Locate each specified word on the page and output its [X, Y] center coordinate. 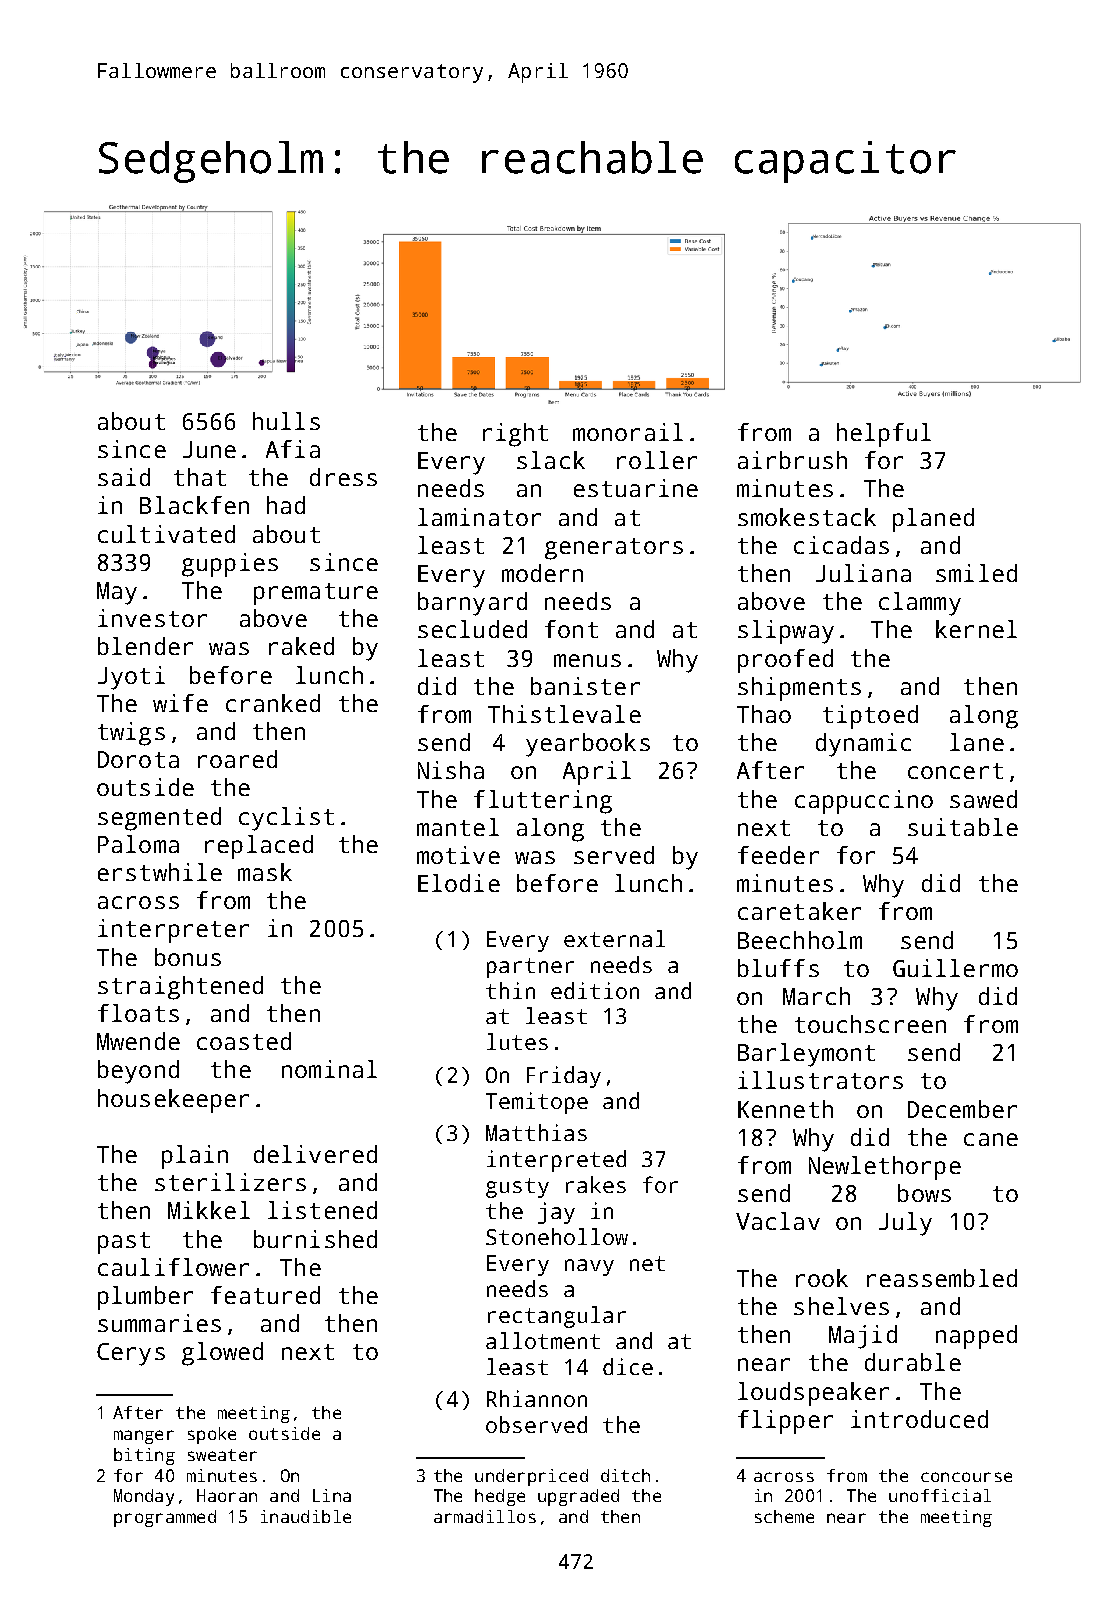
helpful [884, 435]
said [124, 477]
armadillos [485, 1516]
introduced [919, 1419]
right [515, 435]
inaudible [306, 1516]
